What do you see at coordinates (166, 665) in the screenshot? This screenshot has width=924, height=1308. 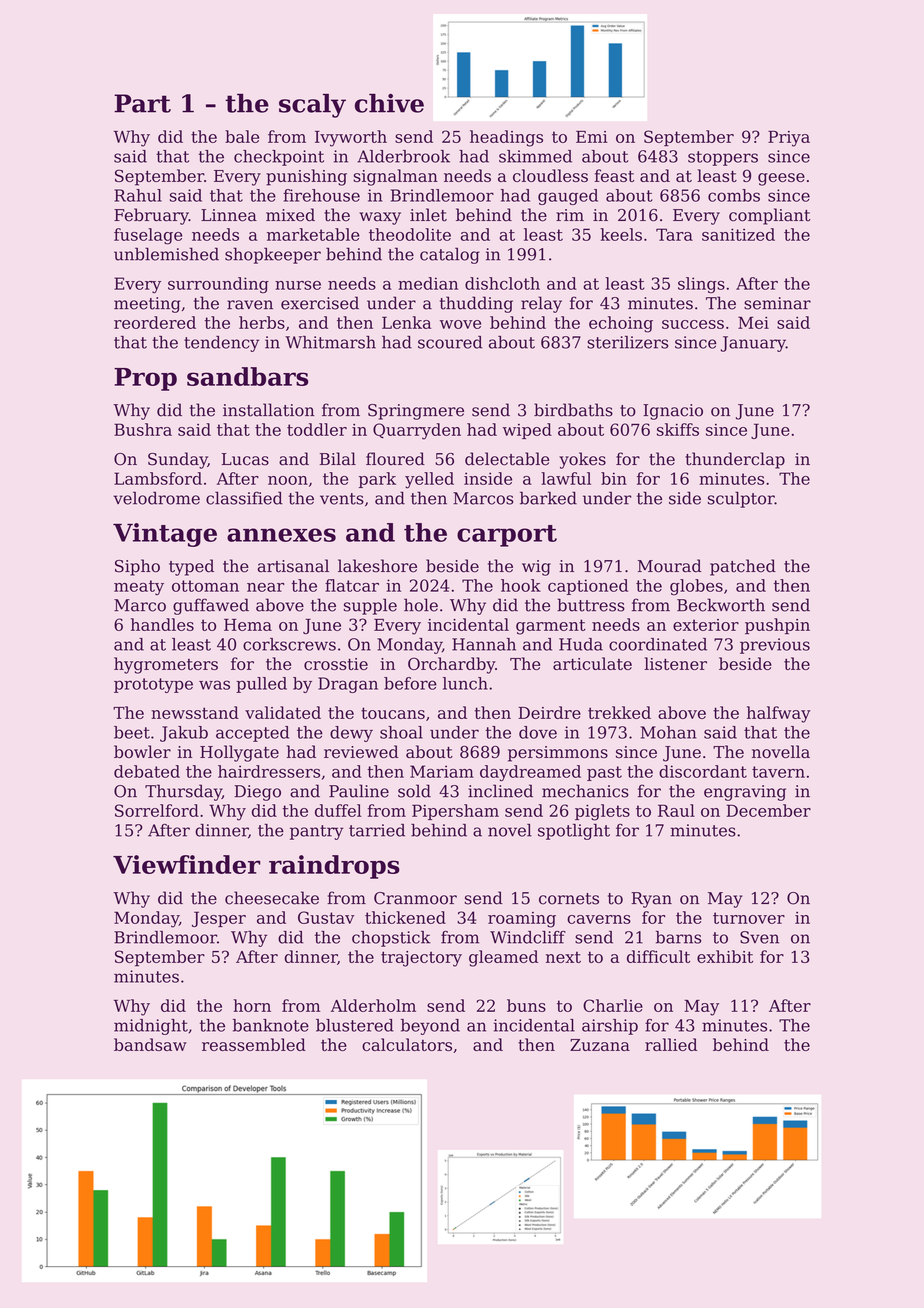 I see `hygrometers` at bounding box center [166, 665].
